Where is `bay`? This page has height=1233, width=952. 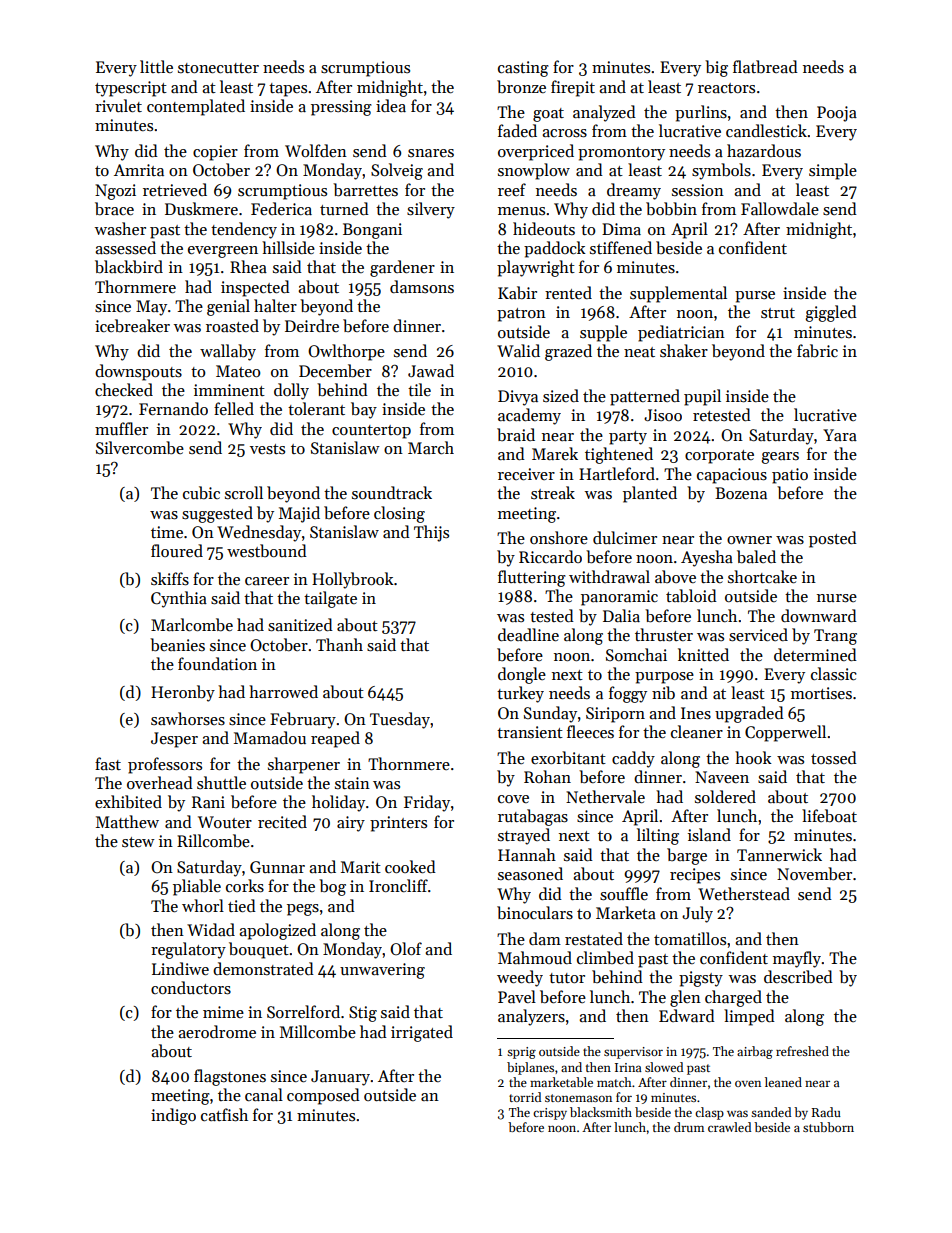 bay is located at coordinates (364, 410).
